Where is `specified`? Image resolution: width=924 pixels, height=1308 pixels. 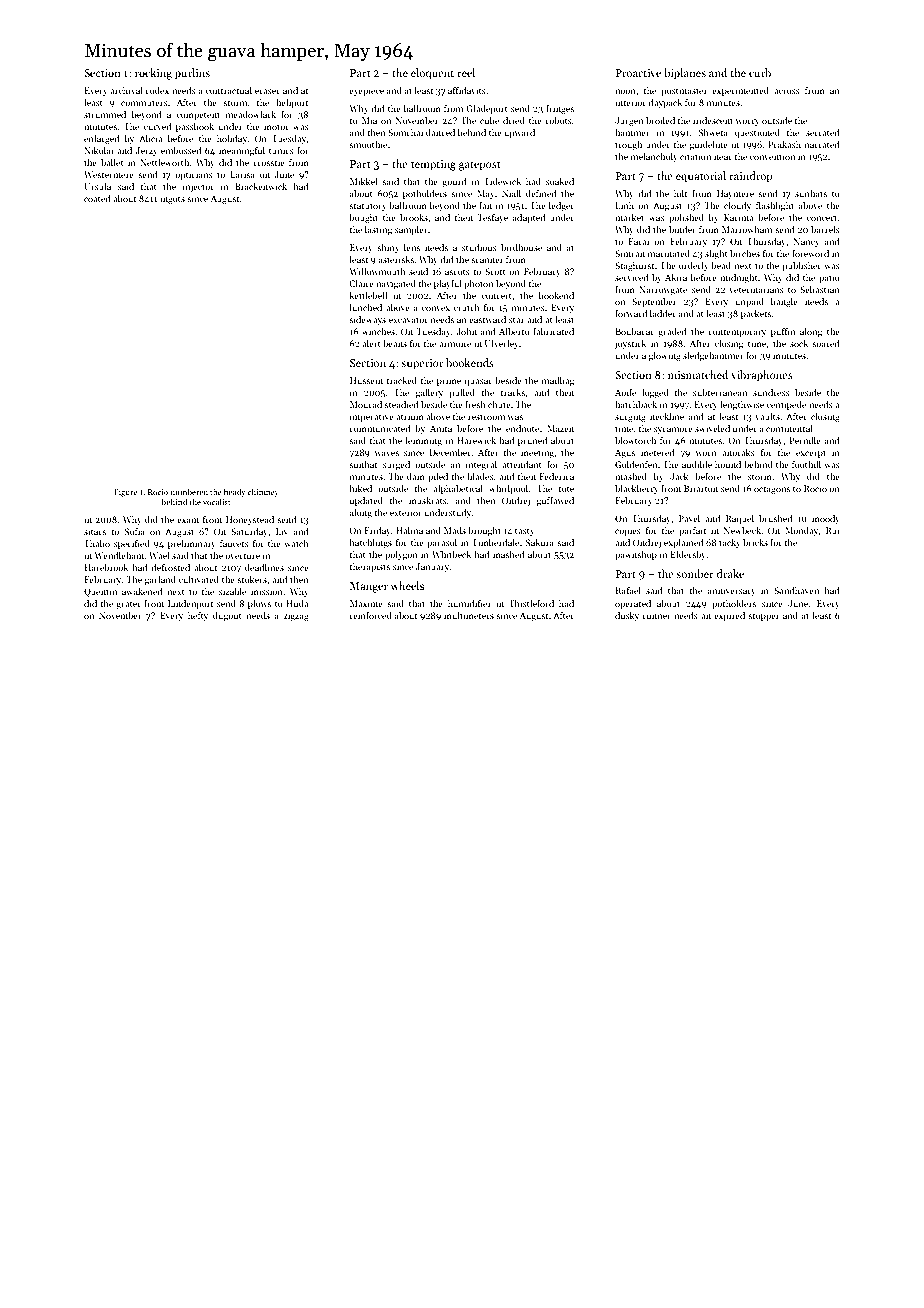 specified is located at coordinates (132, 544).
